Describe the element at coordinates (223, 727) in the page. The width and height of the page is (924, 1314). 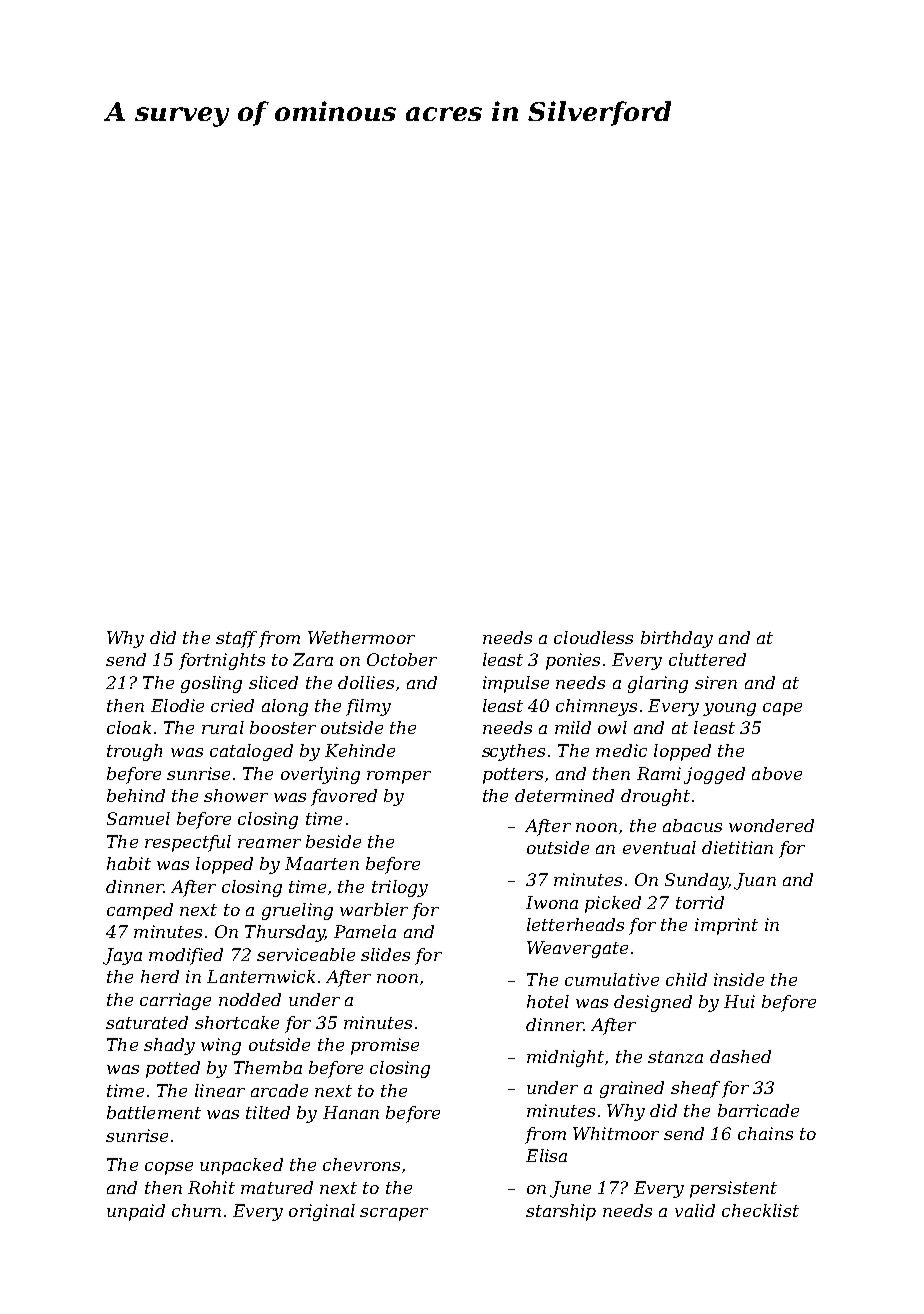
I see `rural` at that location.
